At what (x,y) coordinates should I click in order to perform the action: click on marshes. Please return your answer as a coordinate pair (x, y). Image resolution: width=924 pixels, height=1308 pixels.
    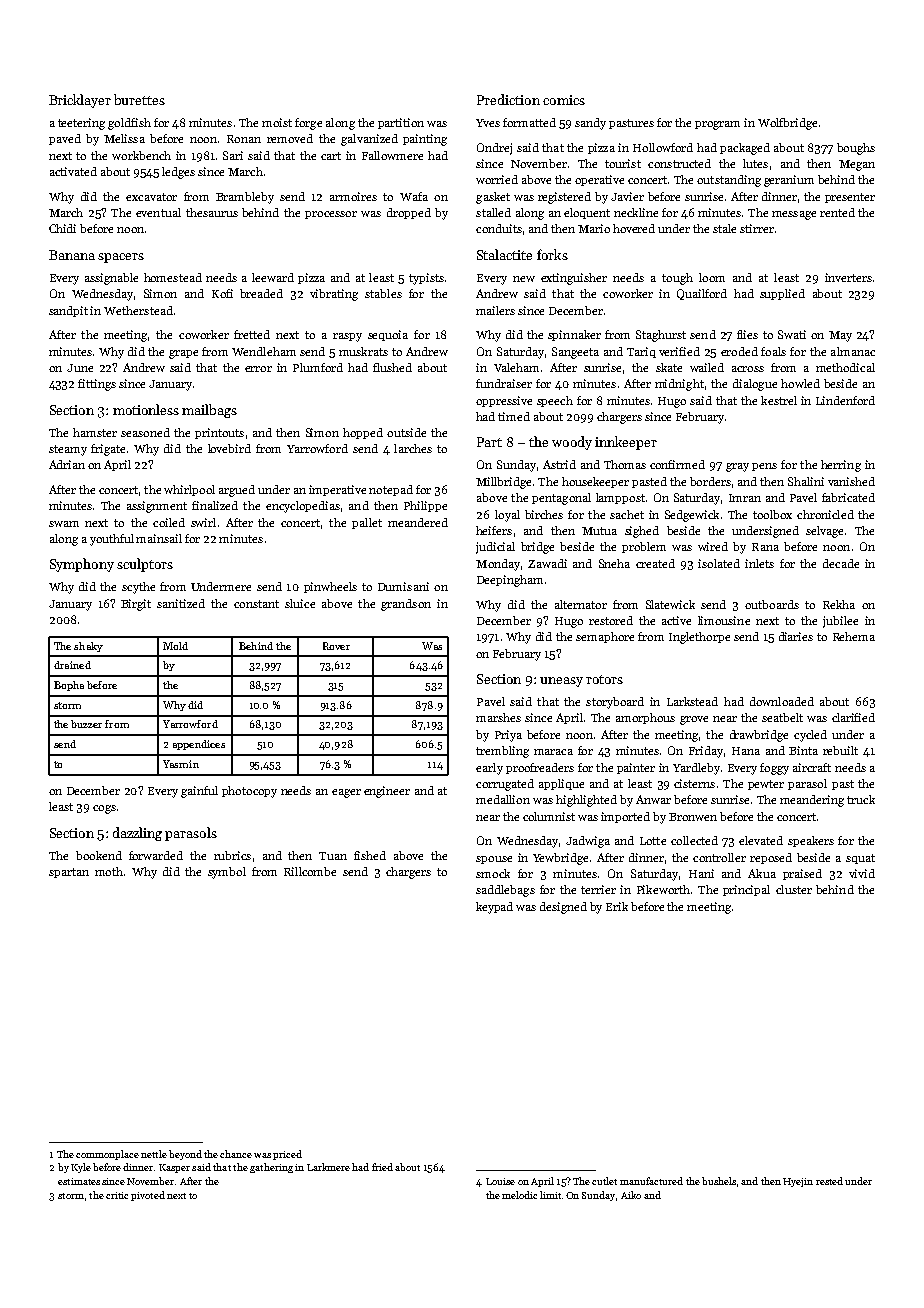
    Looking at the image, I should click on (498, 717).
